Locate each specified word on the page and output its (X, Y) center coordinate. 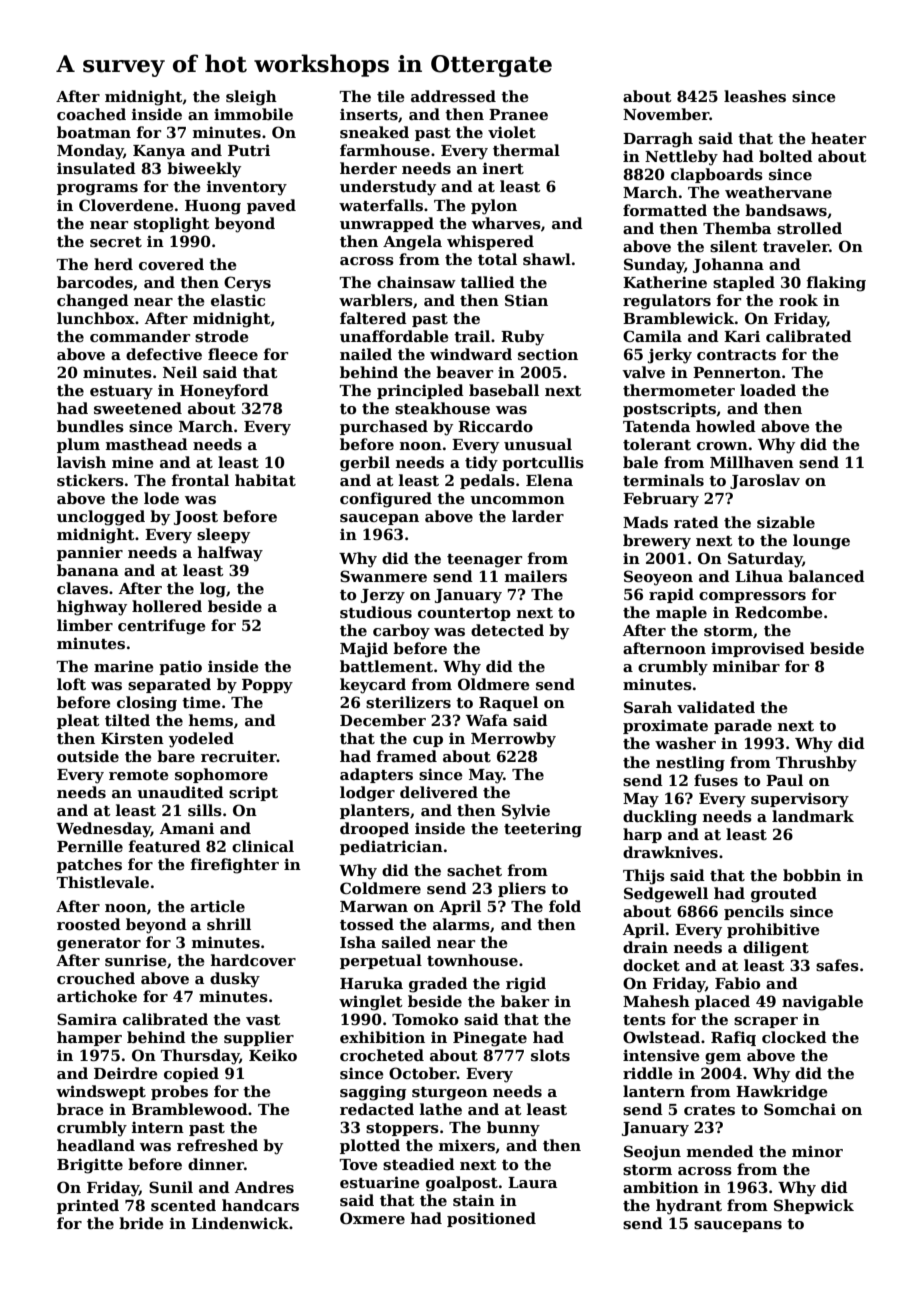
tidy (481, 464)
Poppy (267, 686)
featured (165, 846)
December (383, 720)
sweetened (138, 408)
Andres (264, 1187)
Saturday (765, 560)
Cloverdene (126, 205)
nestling (690, 764)
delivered (439, 792)
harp (642, 835)
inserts (369, 114)
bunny (513, 1129)
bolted (786, 156)
